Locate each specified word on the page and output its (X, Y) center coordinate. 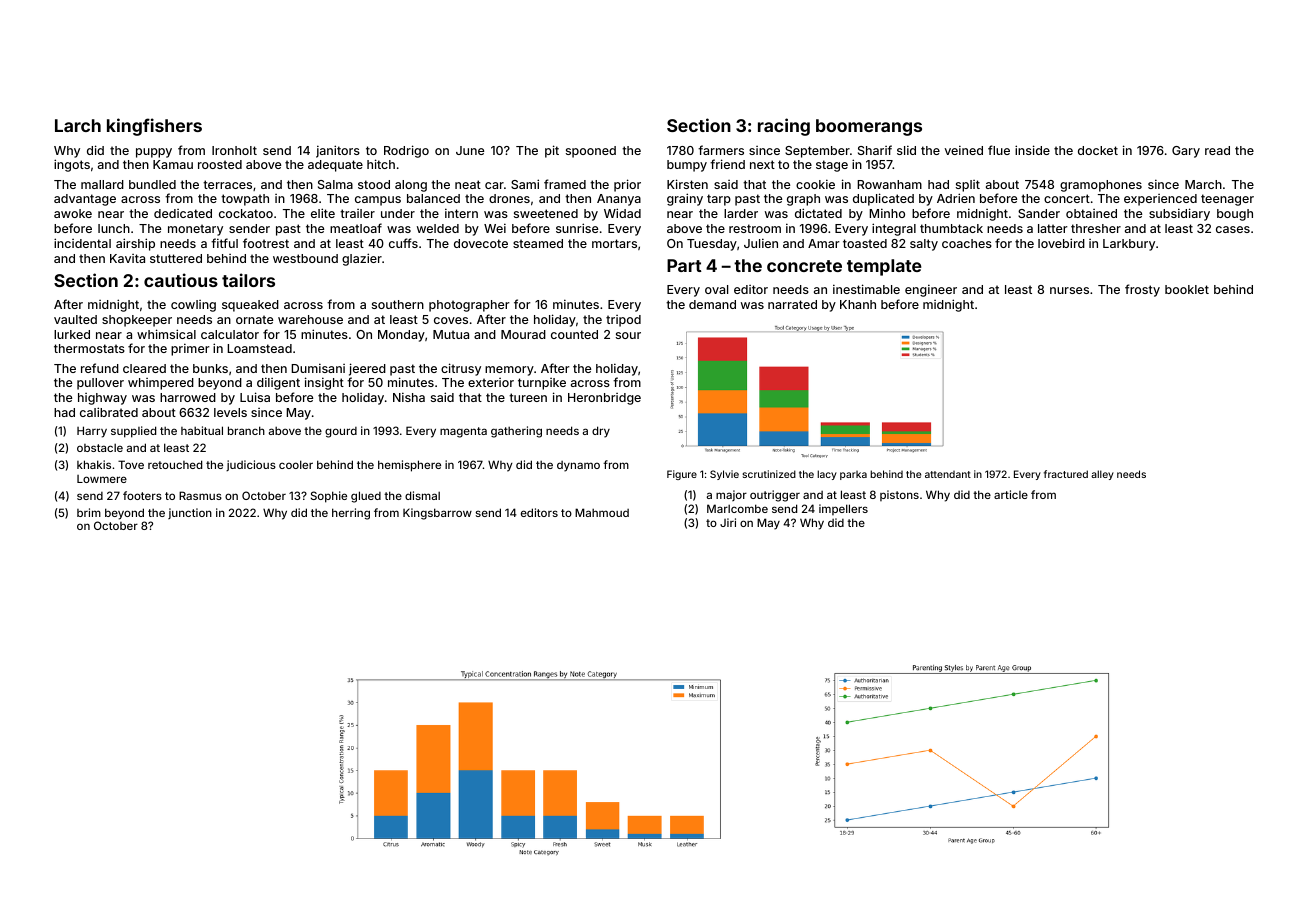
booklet (1187, 289)
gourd (341, 432)
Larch (78, 125)
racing (784, 127)
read (1217, 150)
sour (628, 335)
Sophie (329, 497)
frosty (1142, 290)
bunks (210, 368)
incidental (82, 243)
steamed (538, 243)
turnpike (542, 384)
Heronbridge (604, 399)
